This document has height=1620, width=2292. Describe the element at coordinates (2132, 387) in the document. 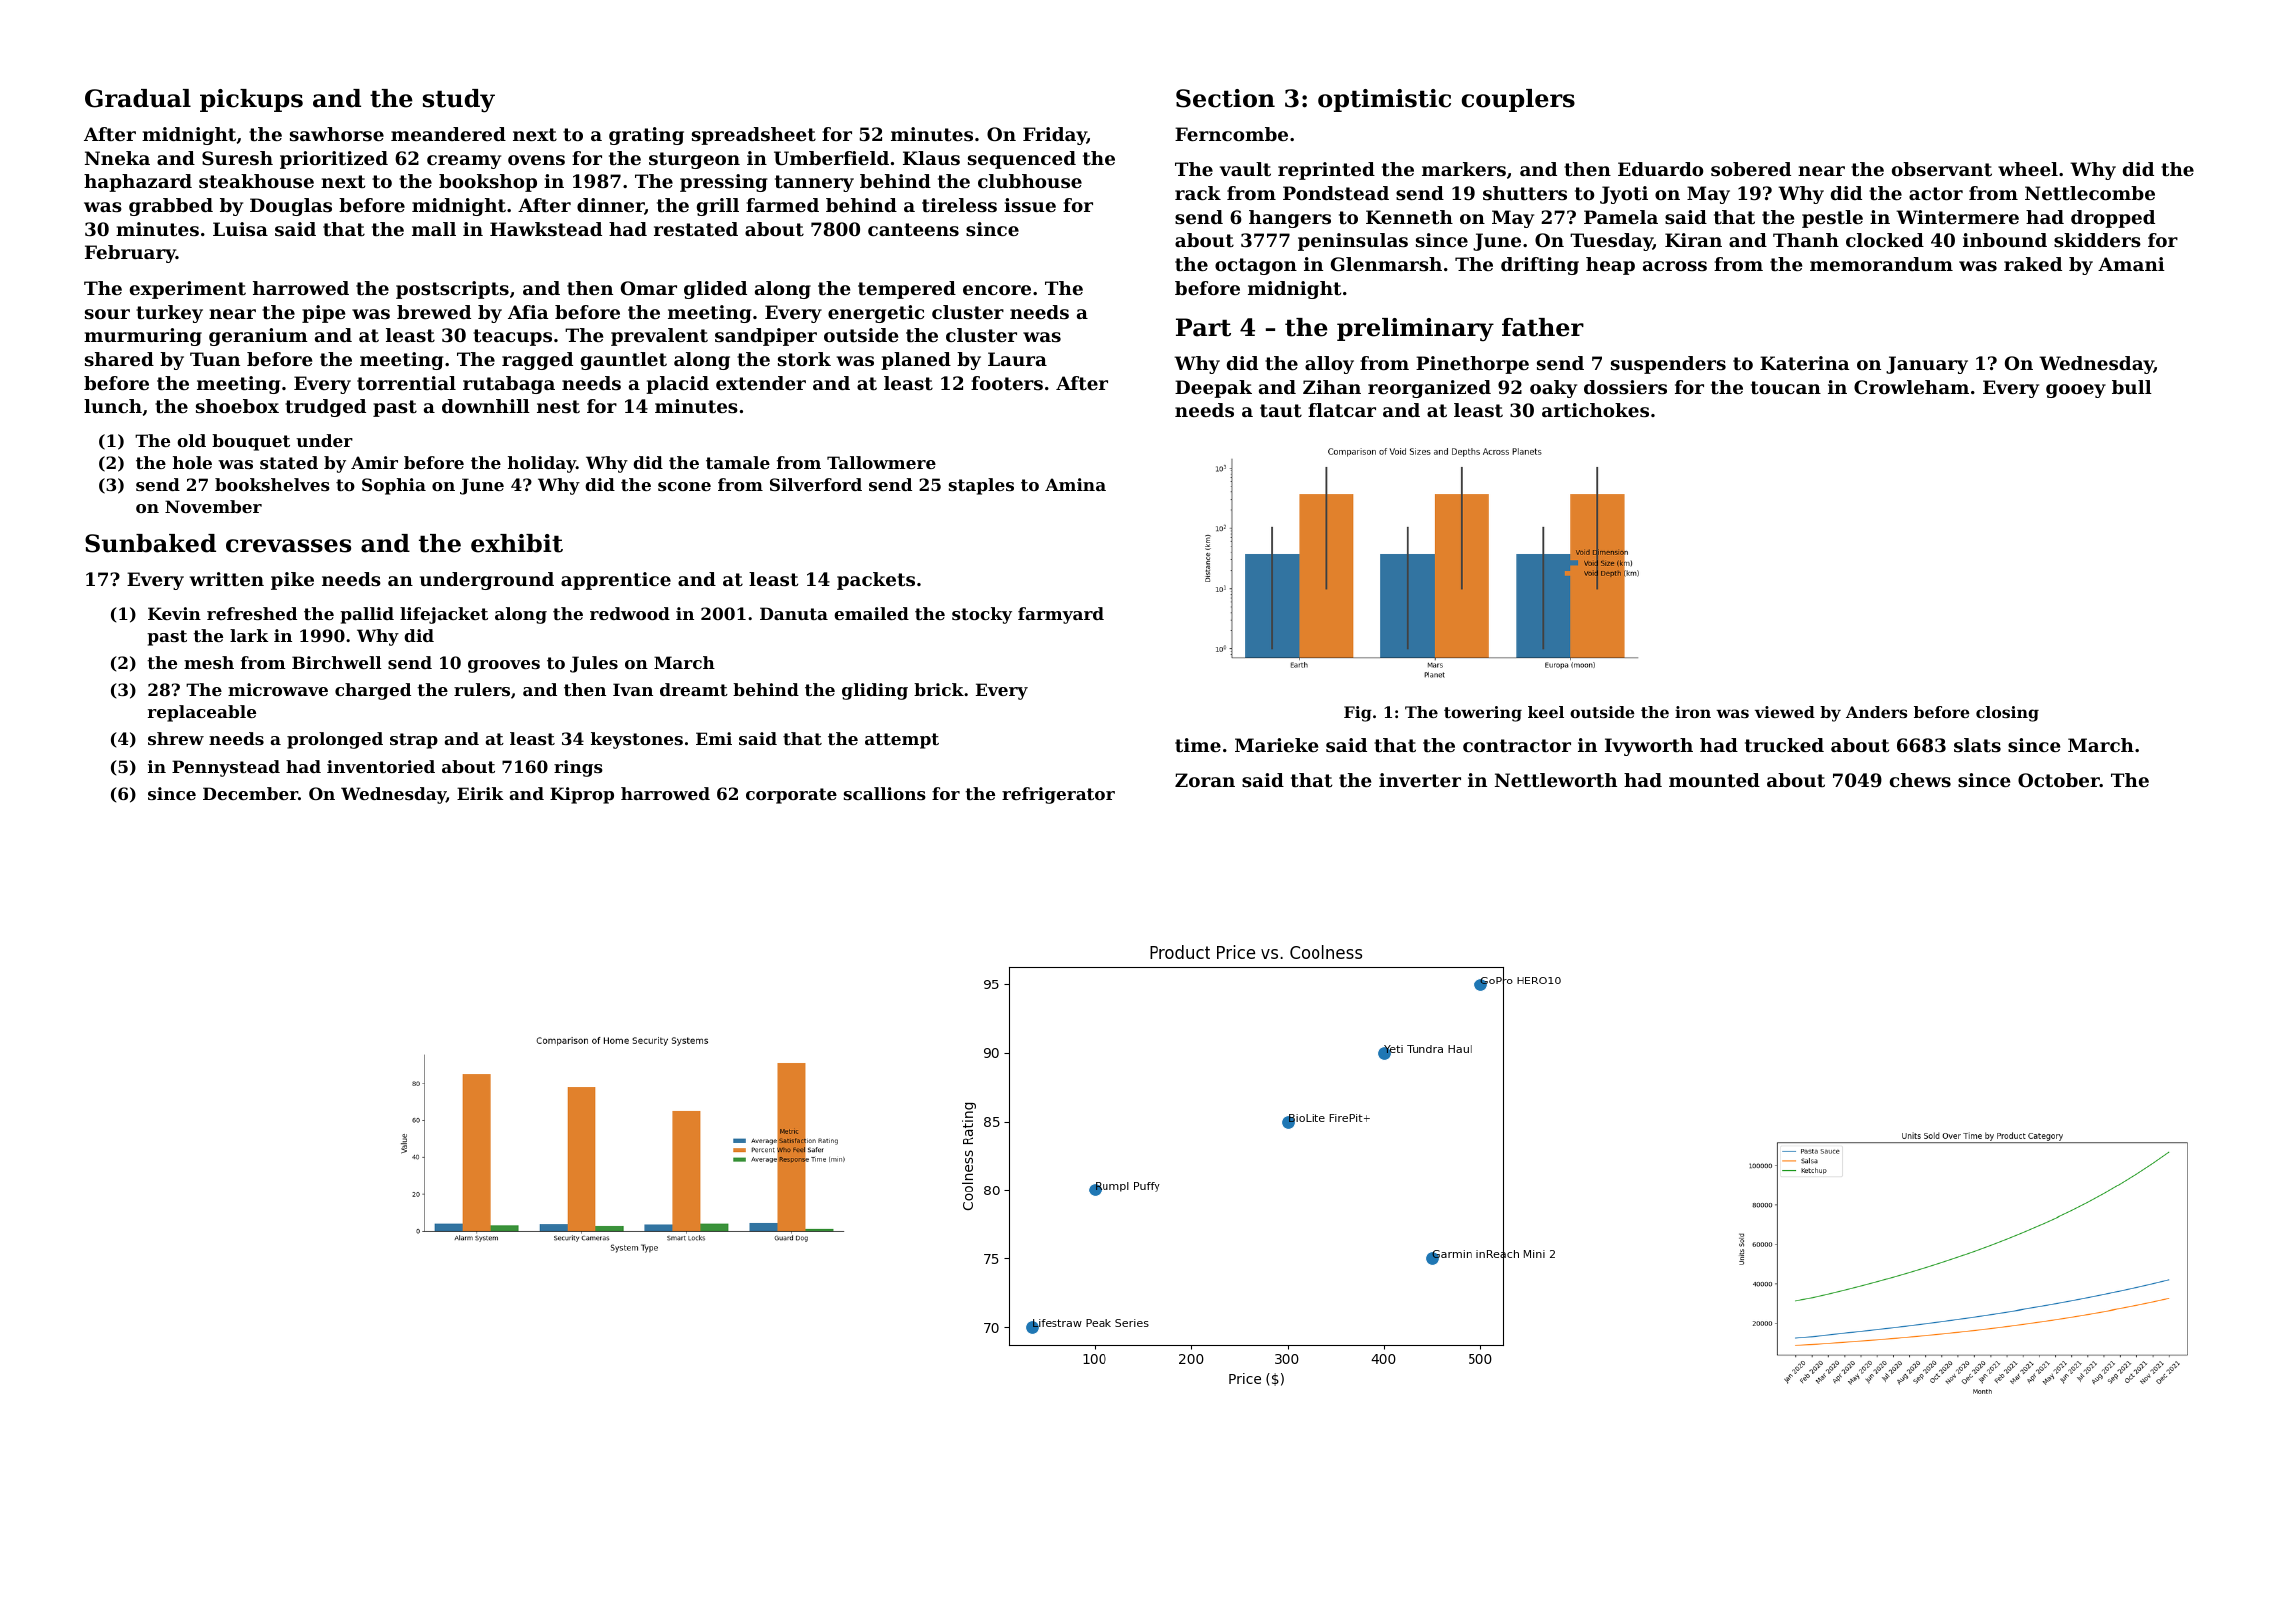

I see `bull` at that location.
